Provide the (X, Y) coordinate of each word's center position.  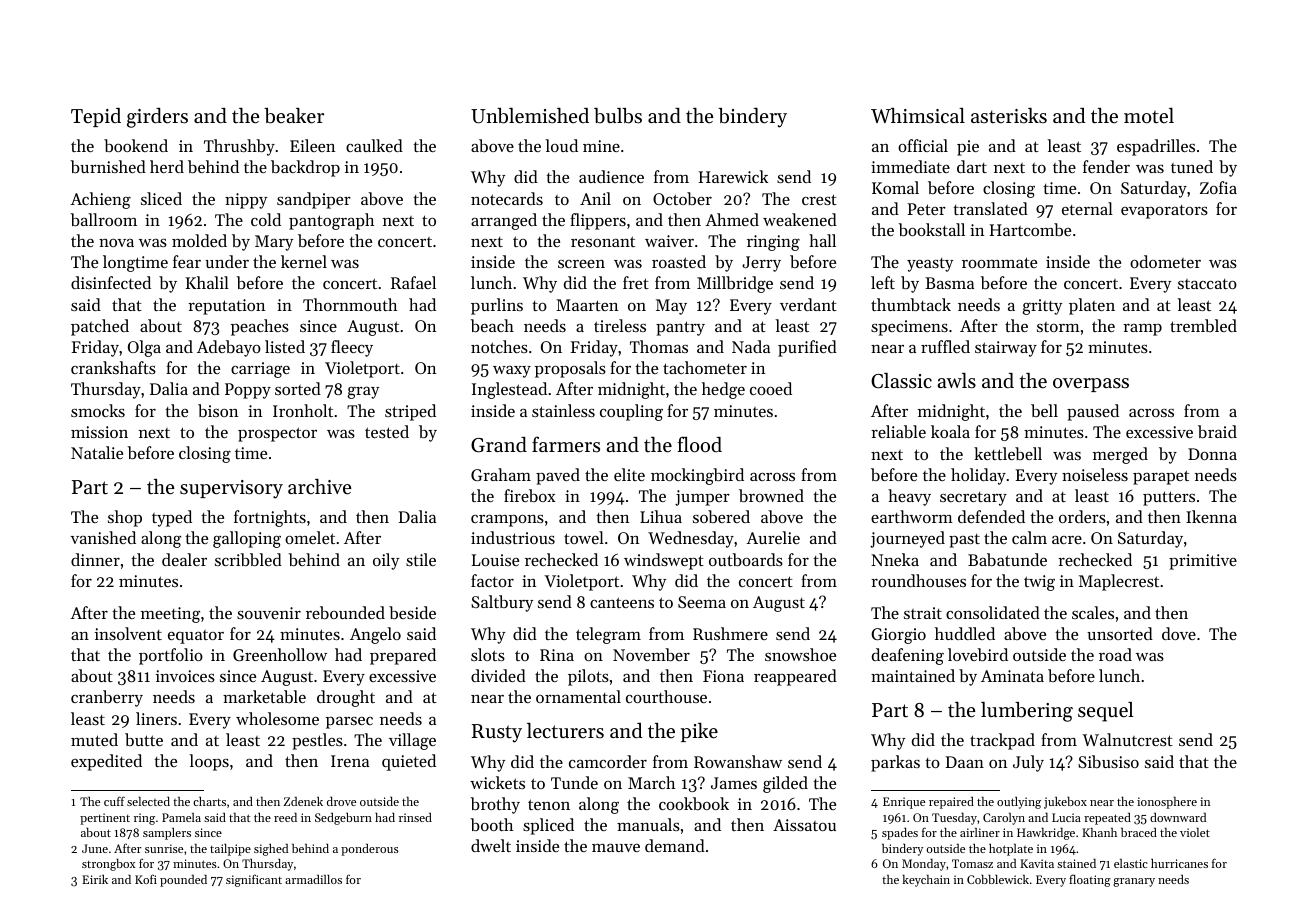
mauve (616, 848)
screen (581, 264)
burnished (108, 166)
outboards (746, 559)
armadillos (313, 879)
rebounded (345, 612)
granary (1134, 882)
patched (100, 327)
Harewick (733, 176)
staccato (1207, 284)
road (1115, 654)
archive (319, 487)
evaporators (1164, 212)
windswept (664, 561)
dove (1179, 633)
